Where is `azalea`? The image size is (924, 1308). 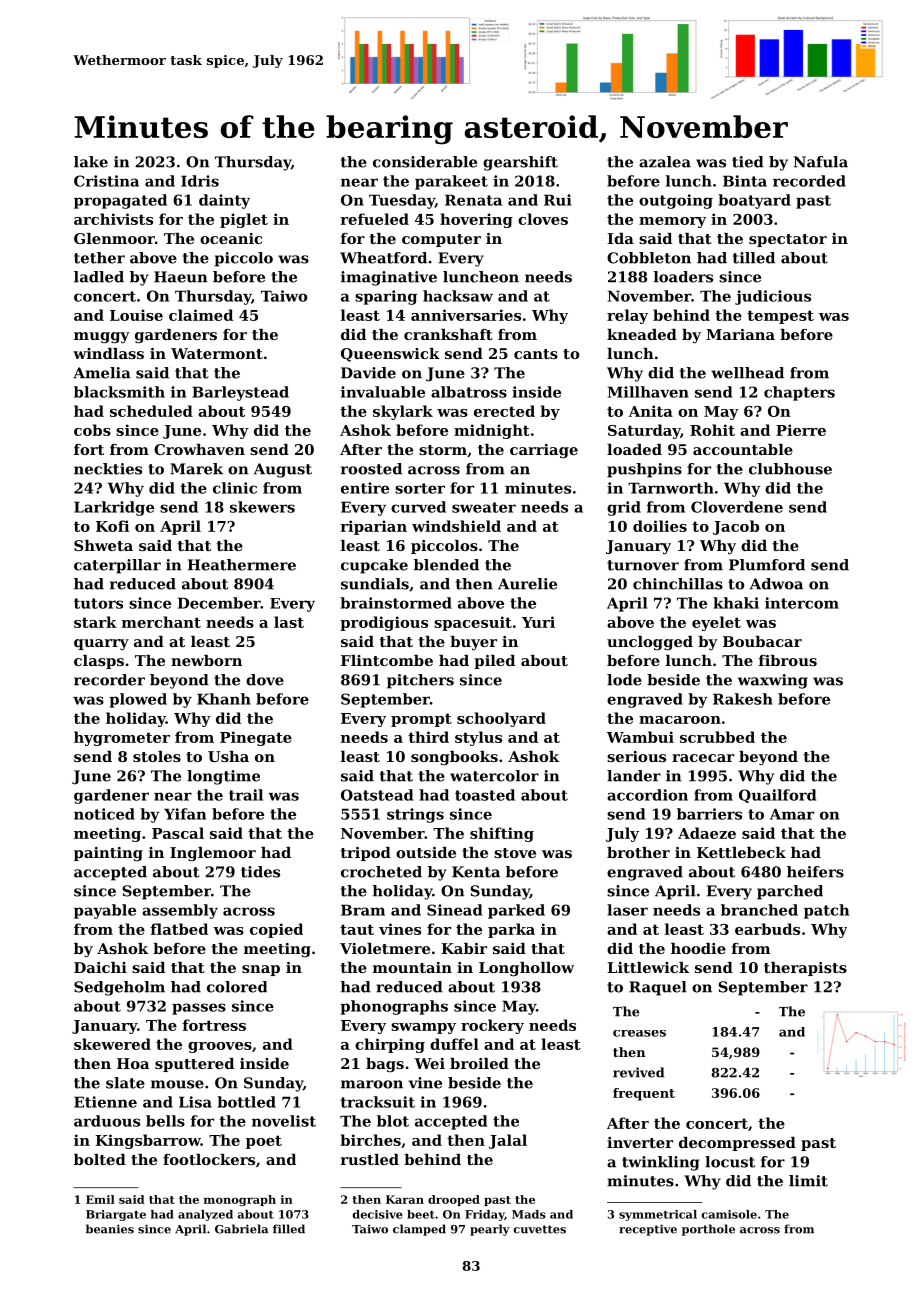
azalea is located at coordinates (665, 162).
